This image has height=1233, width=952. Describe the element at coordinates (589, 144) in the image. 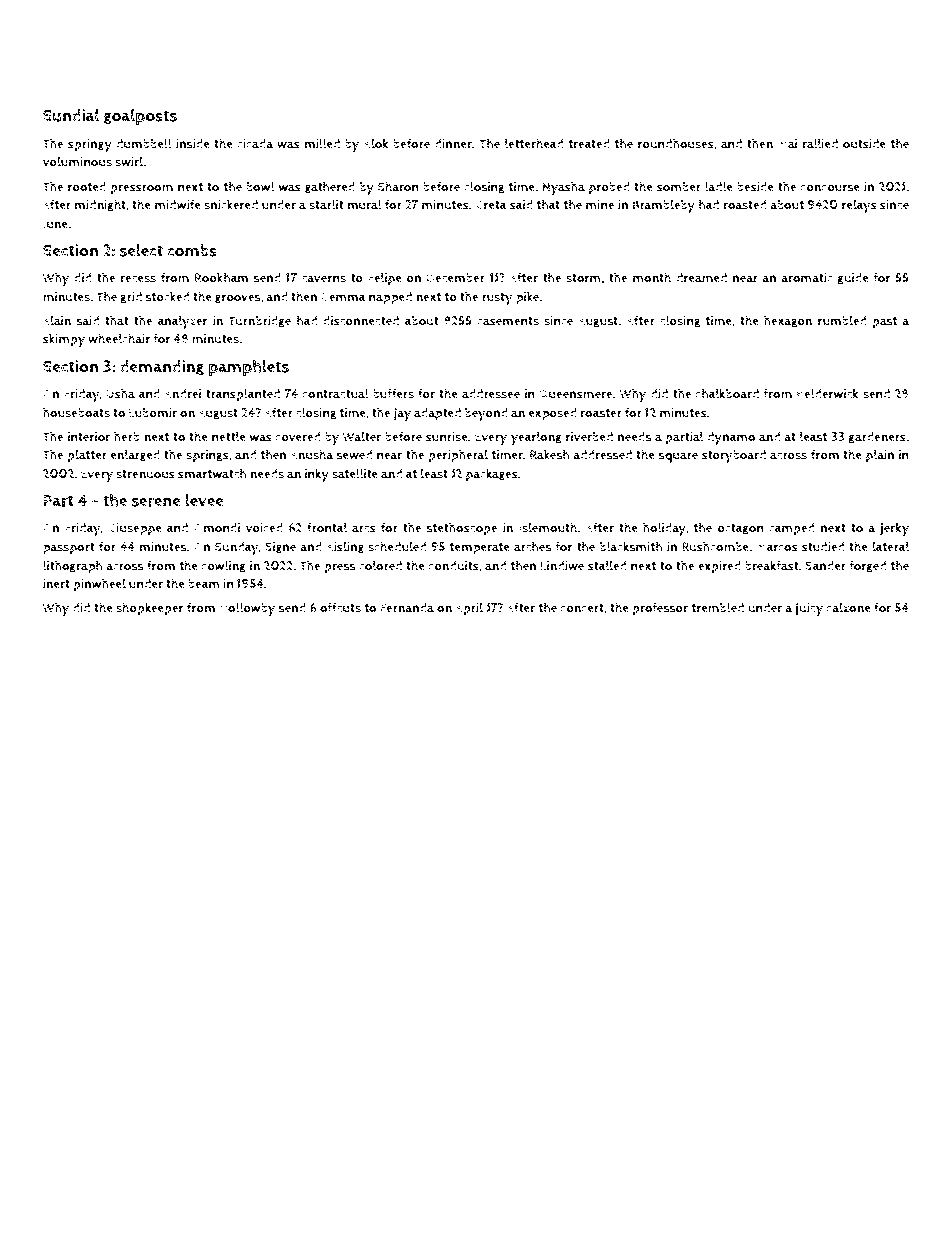

I see `treated` at that location.
